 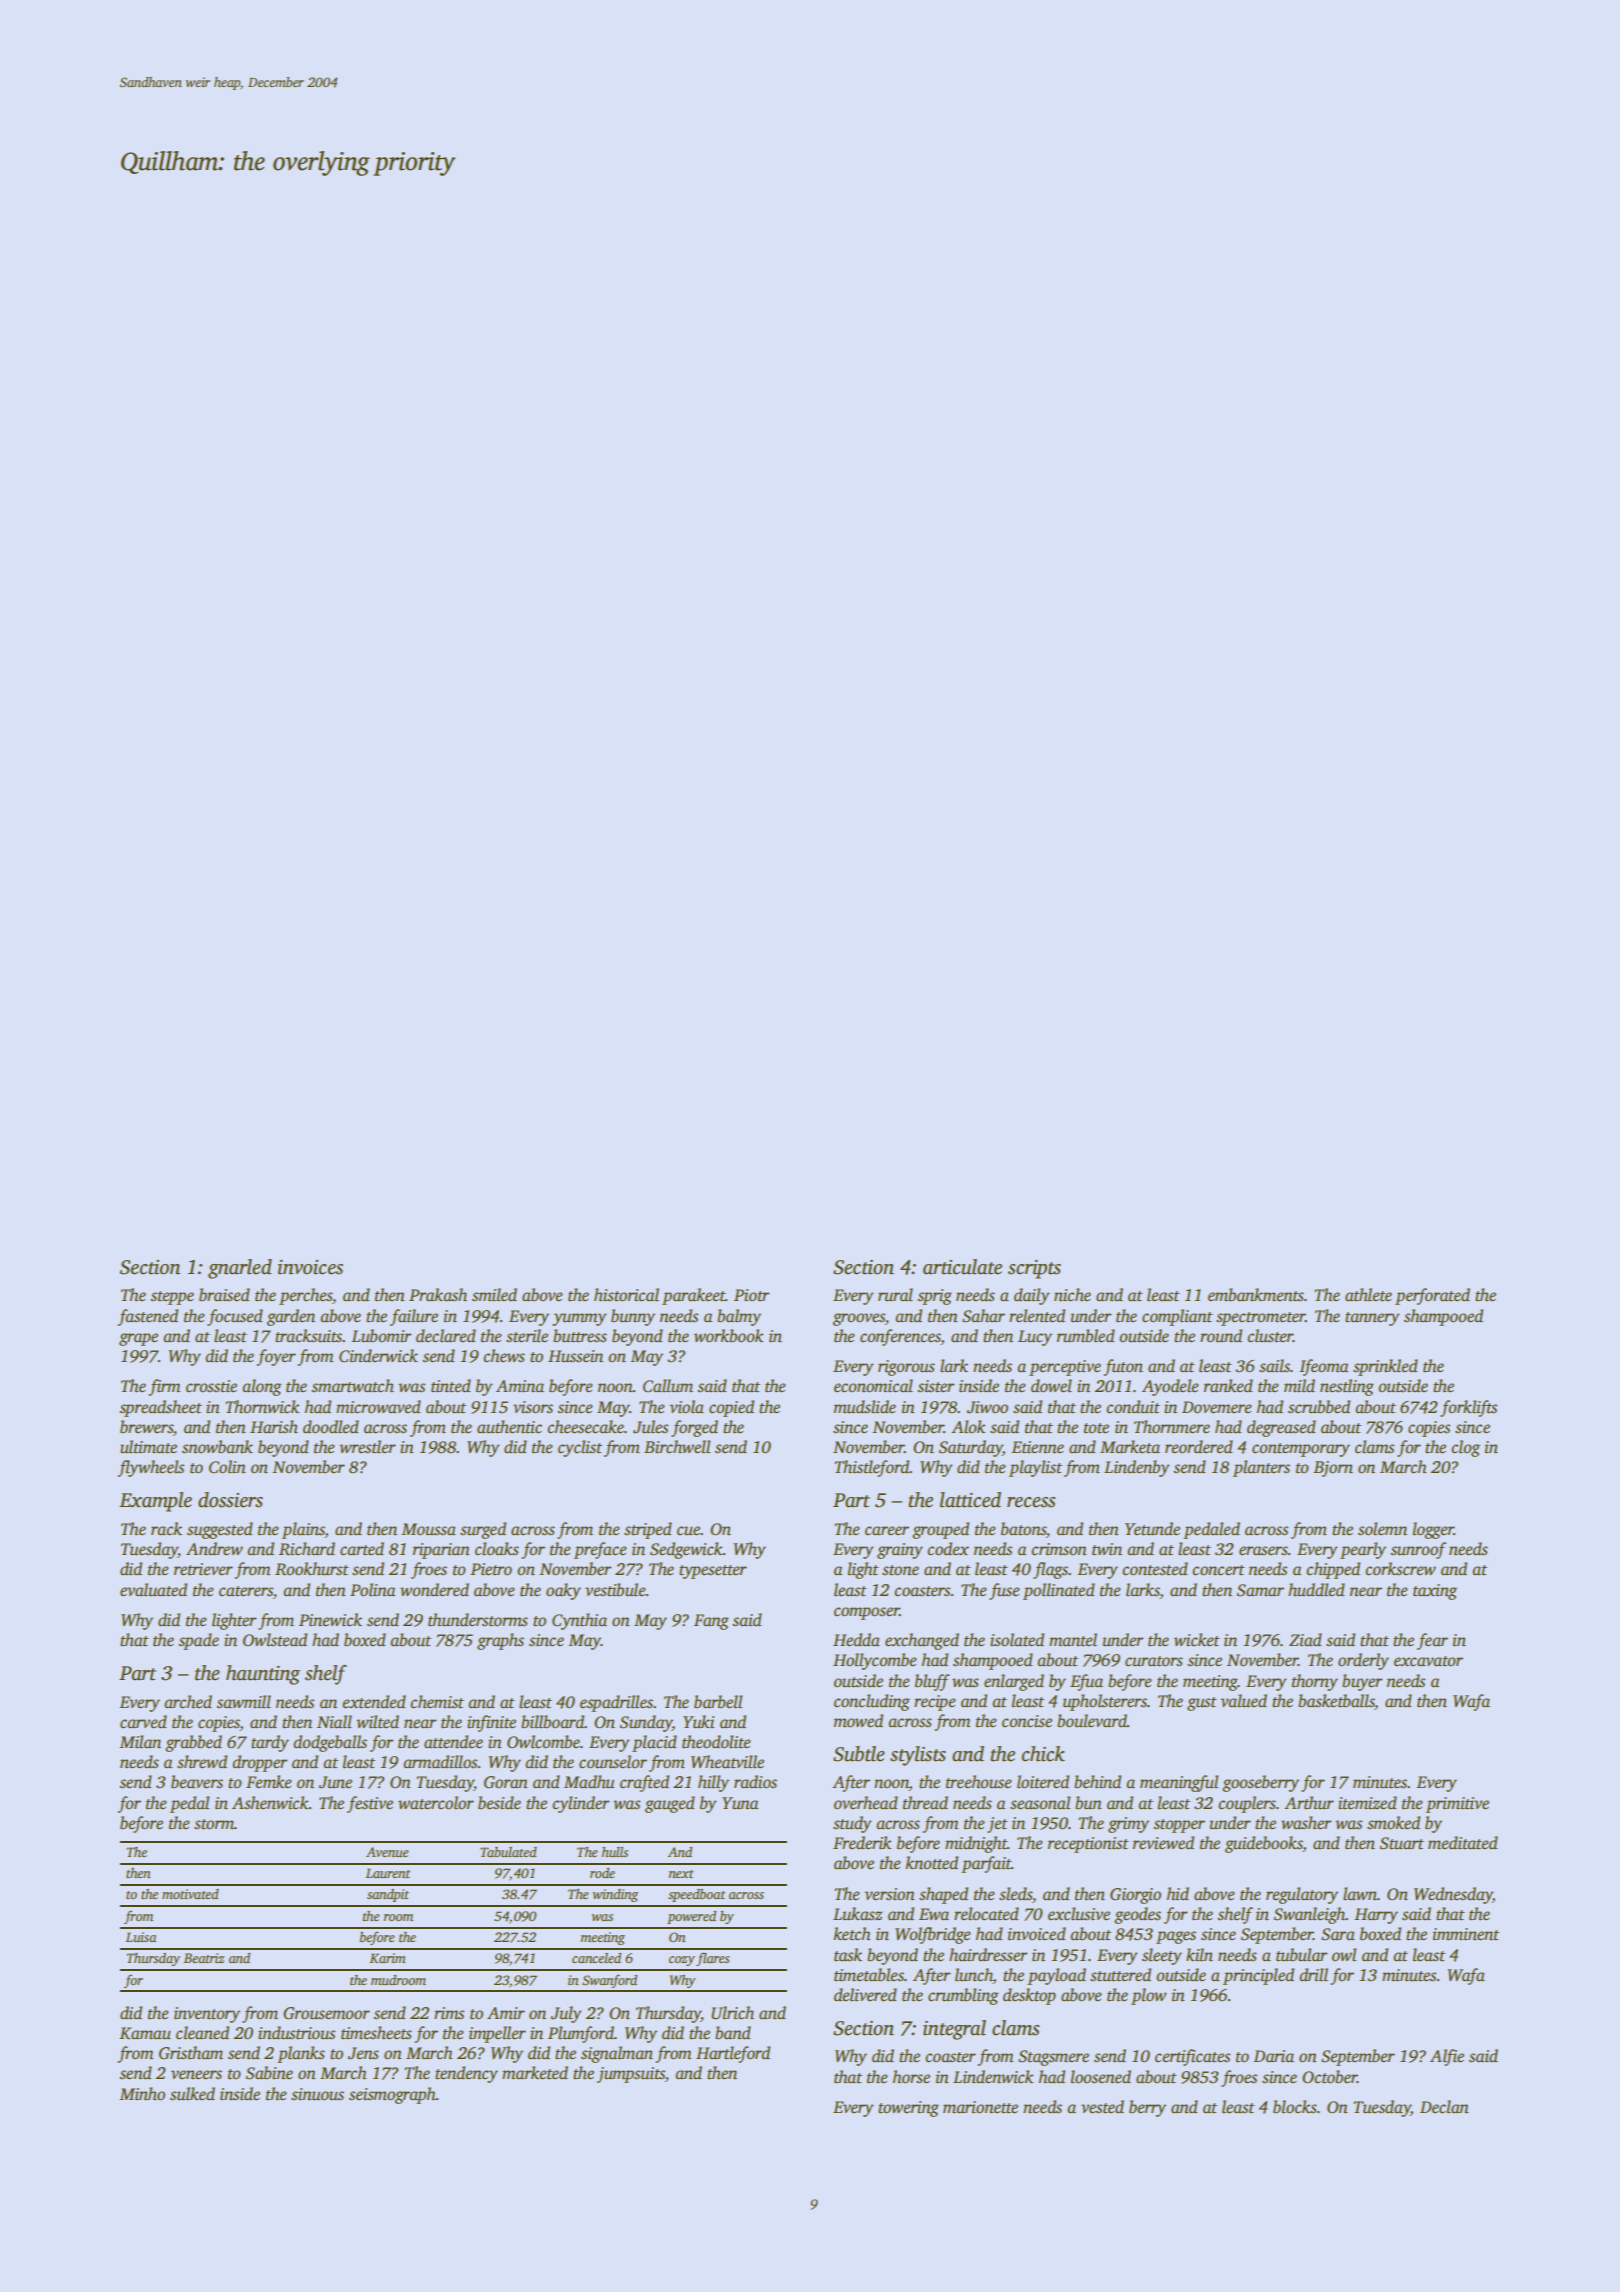 I want to click on blocks, so click(x=1295, y=2107).
